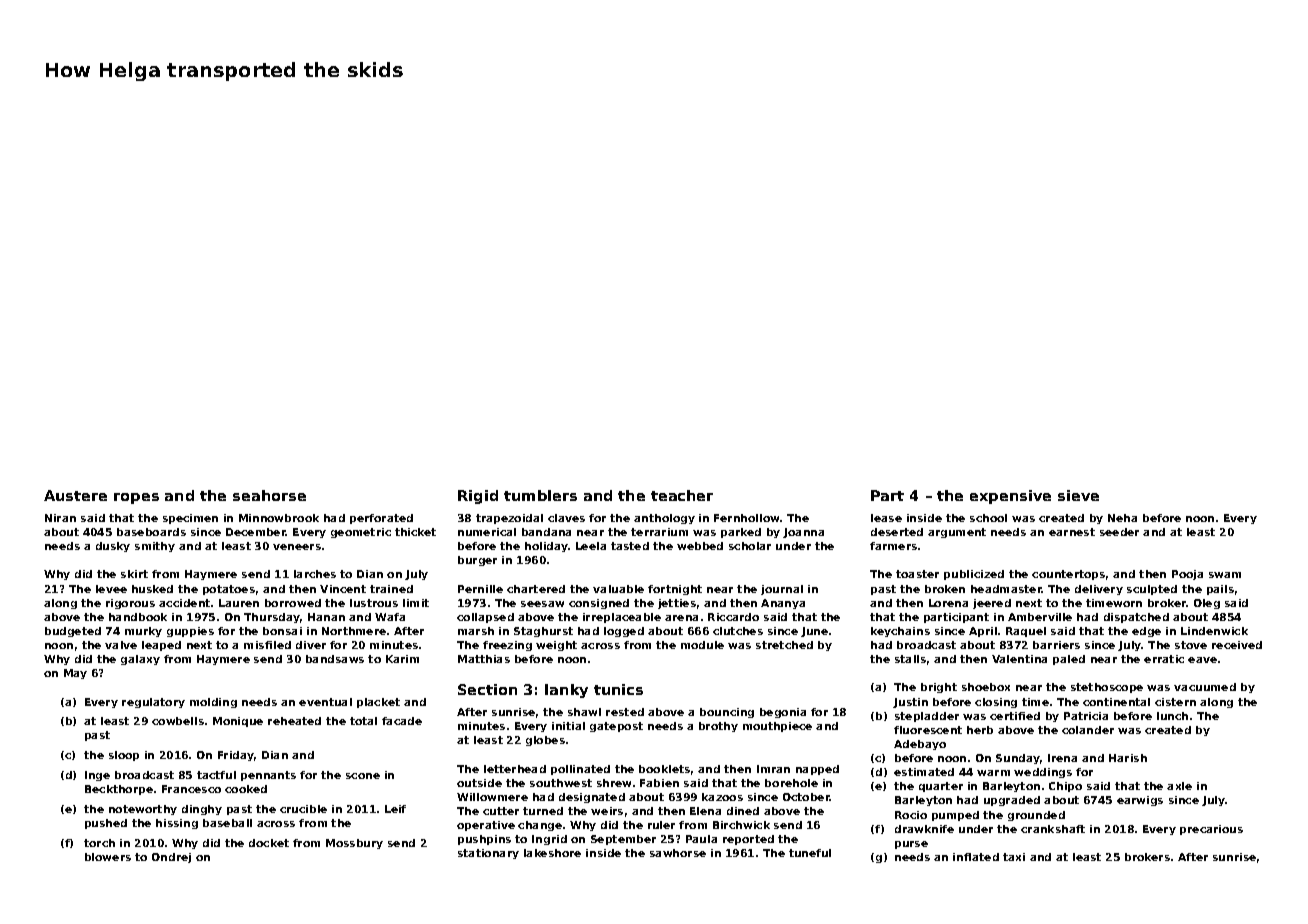 The height and width of the image is (924, 1308). I want to click on ropes, so click(136, 498).
